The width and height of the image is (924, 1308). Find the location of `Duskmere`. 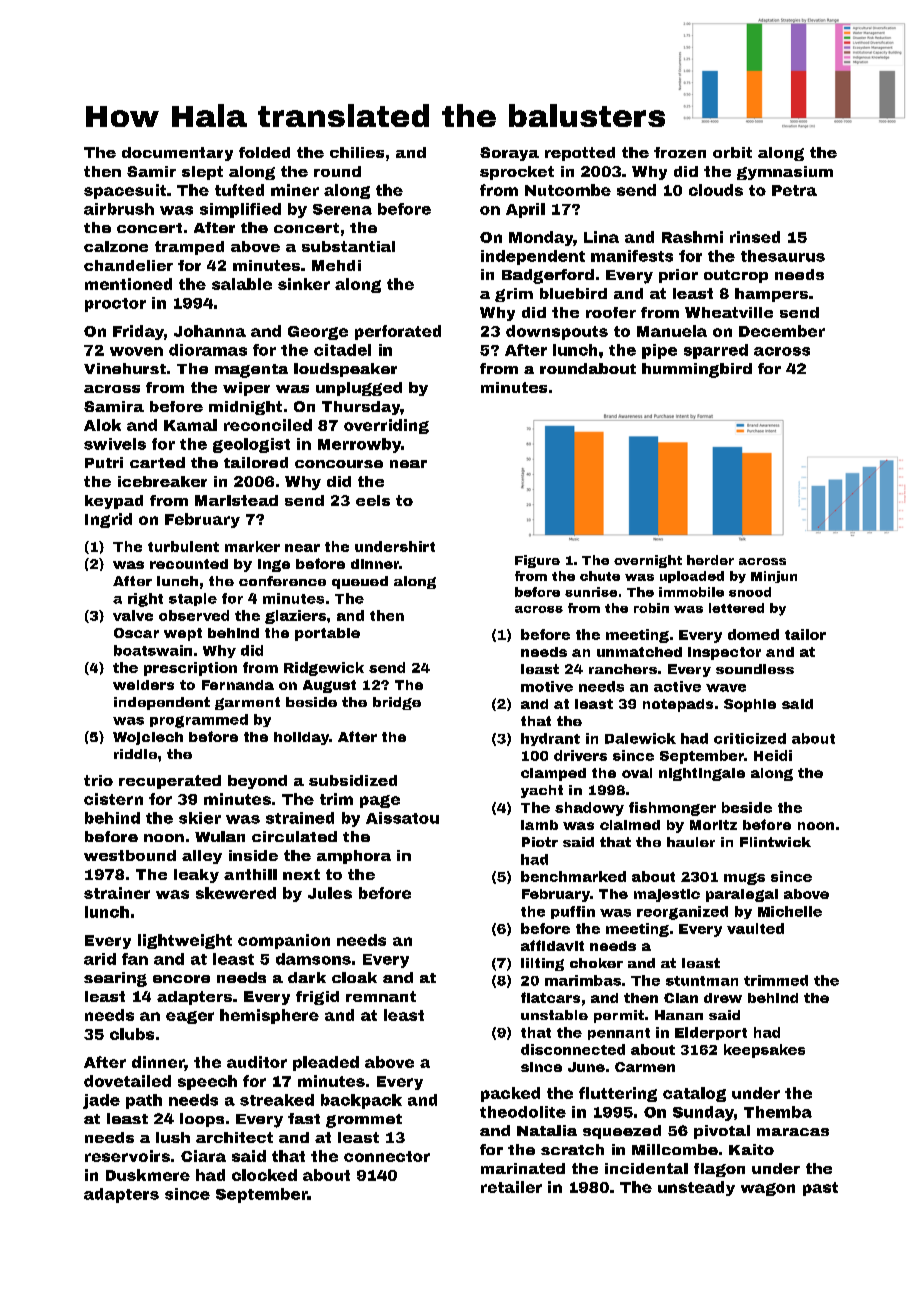

Duskmere is located at coordinates (148, 1175).
